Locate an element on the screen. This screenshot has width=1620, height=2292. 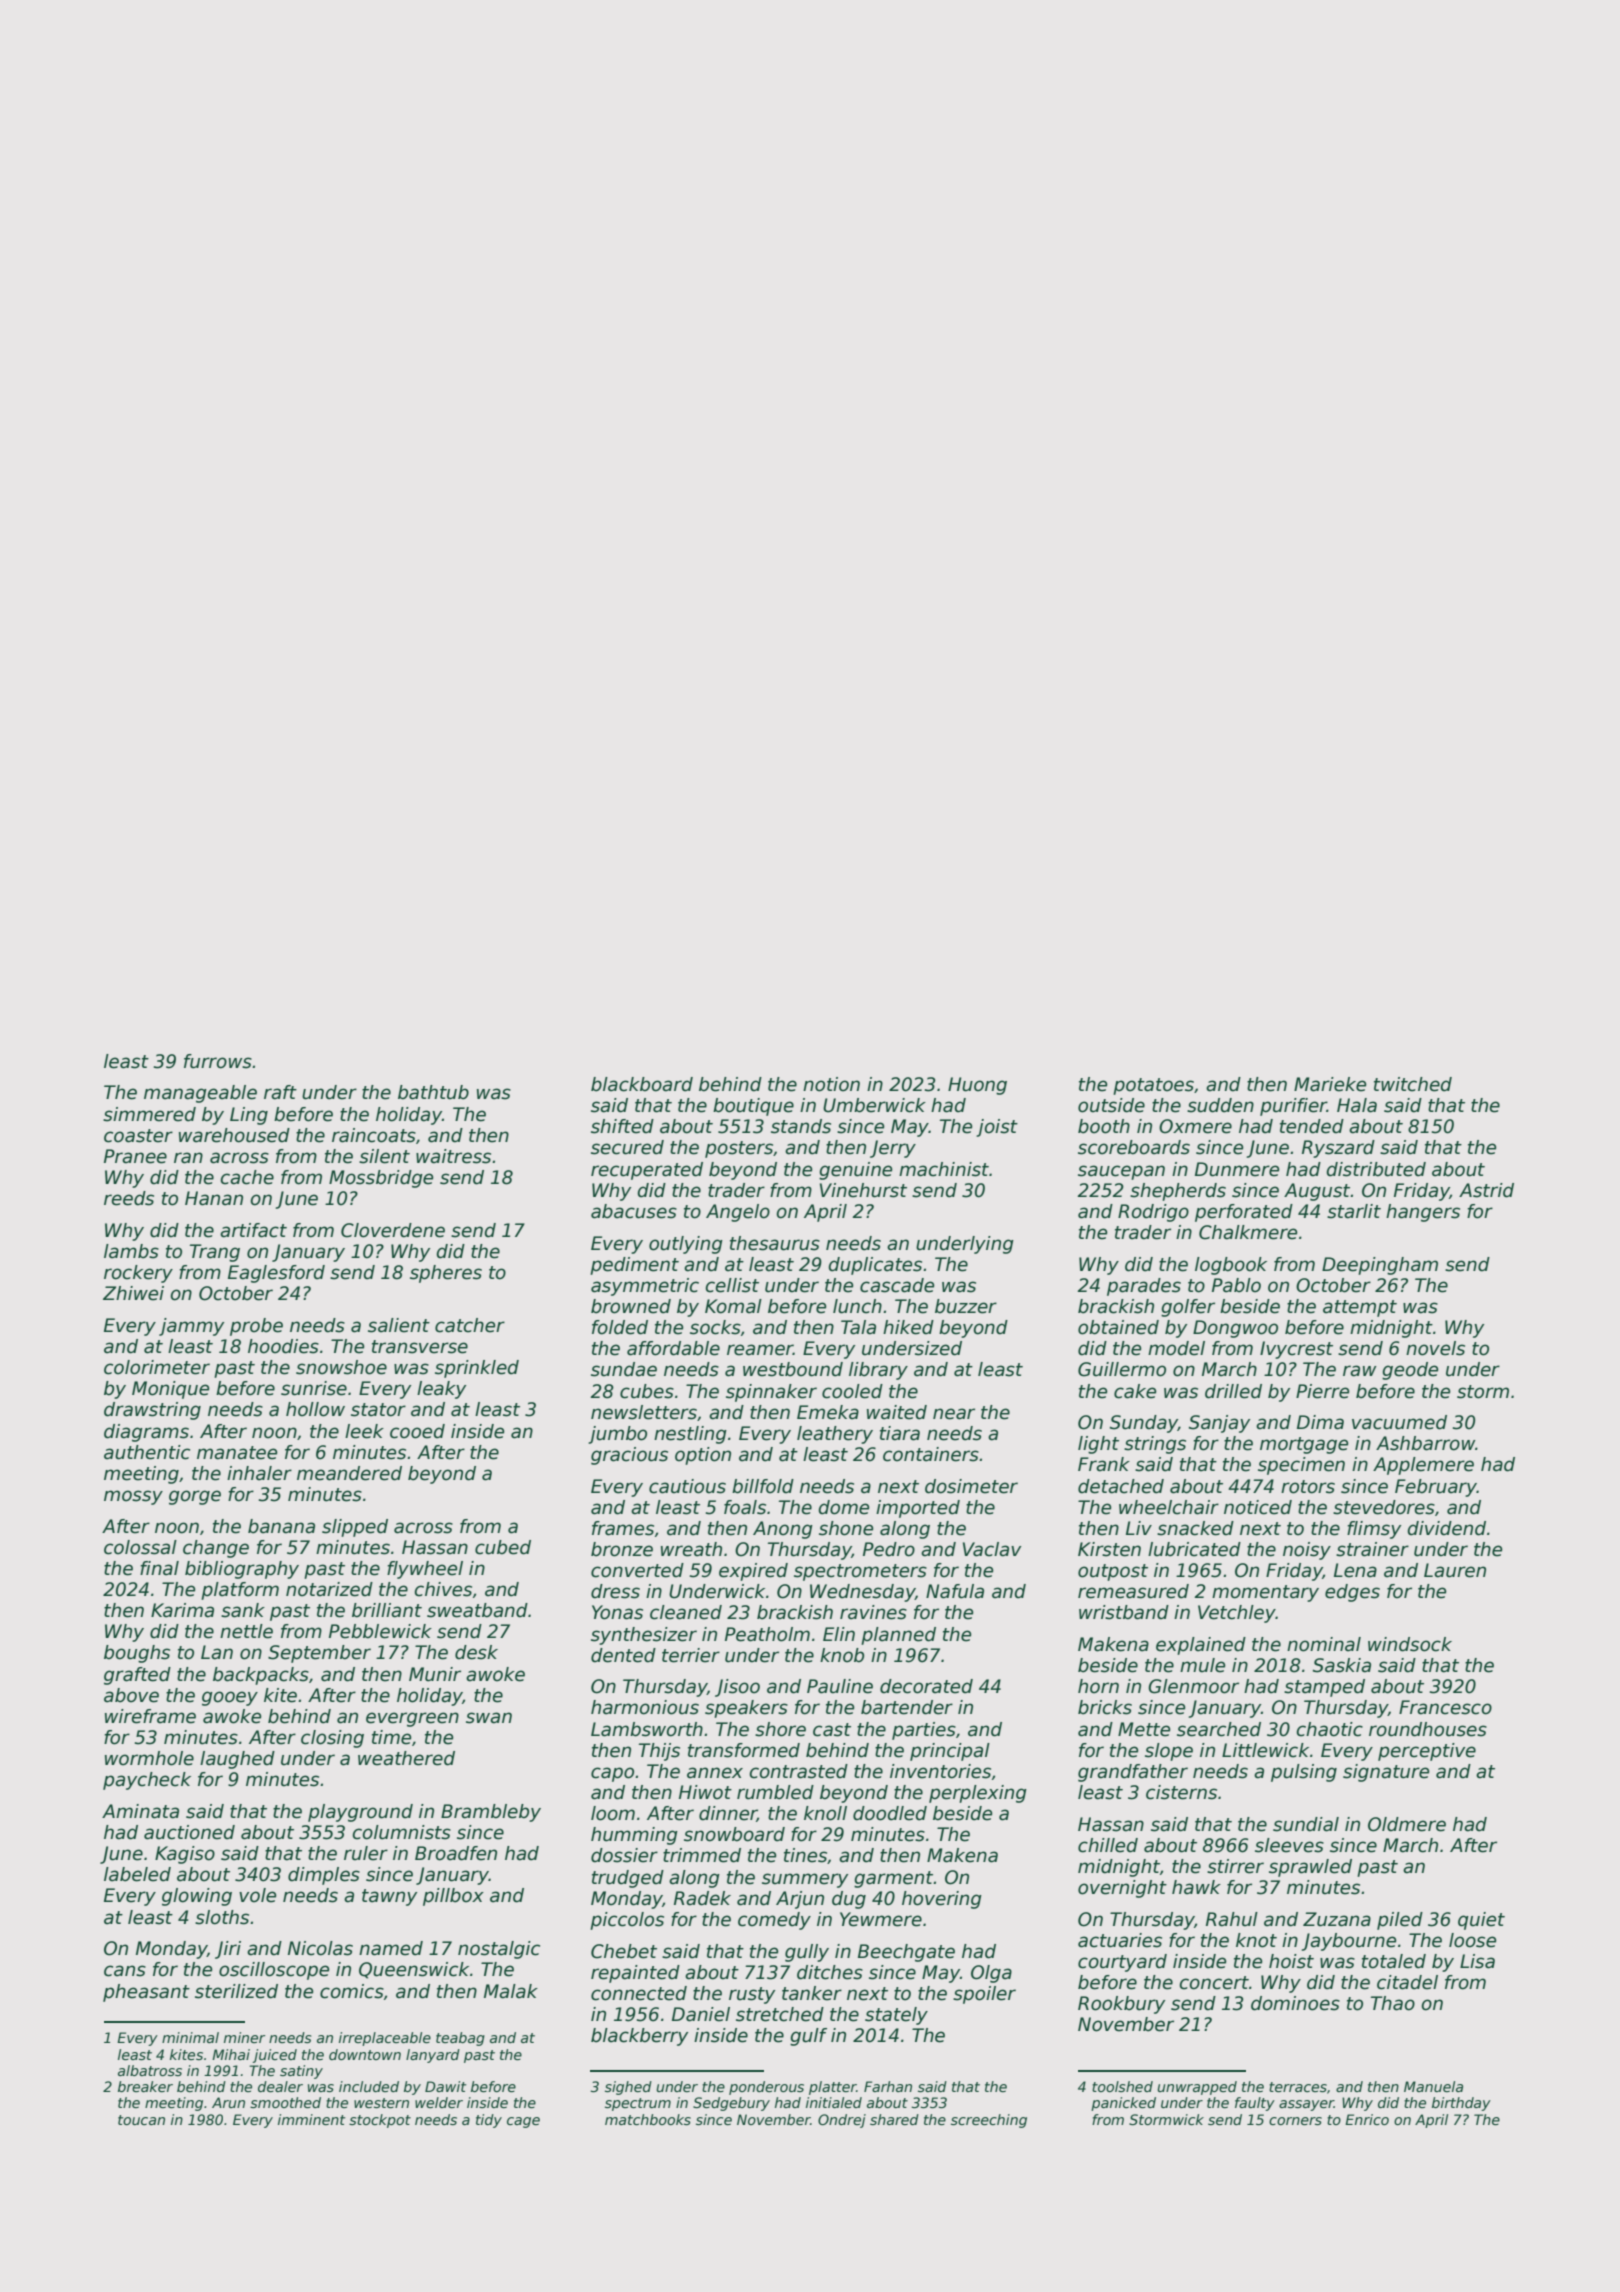
asymmetric is located at coordinates (645, 1287).
